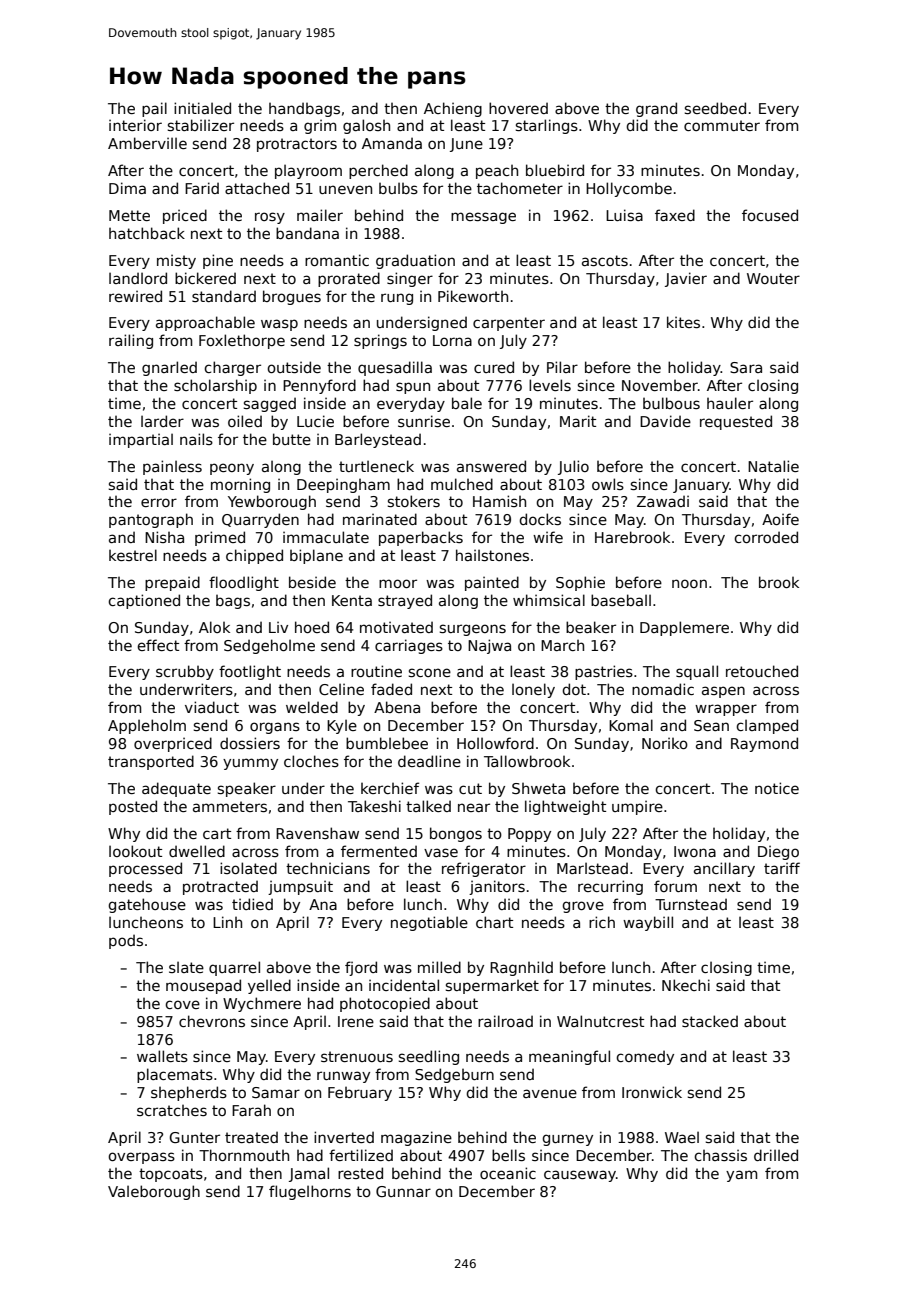  What do you see at coordinates (154, 109) in the document?
I see `pail` at bounding box center [154, 109].
